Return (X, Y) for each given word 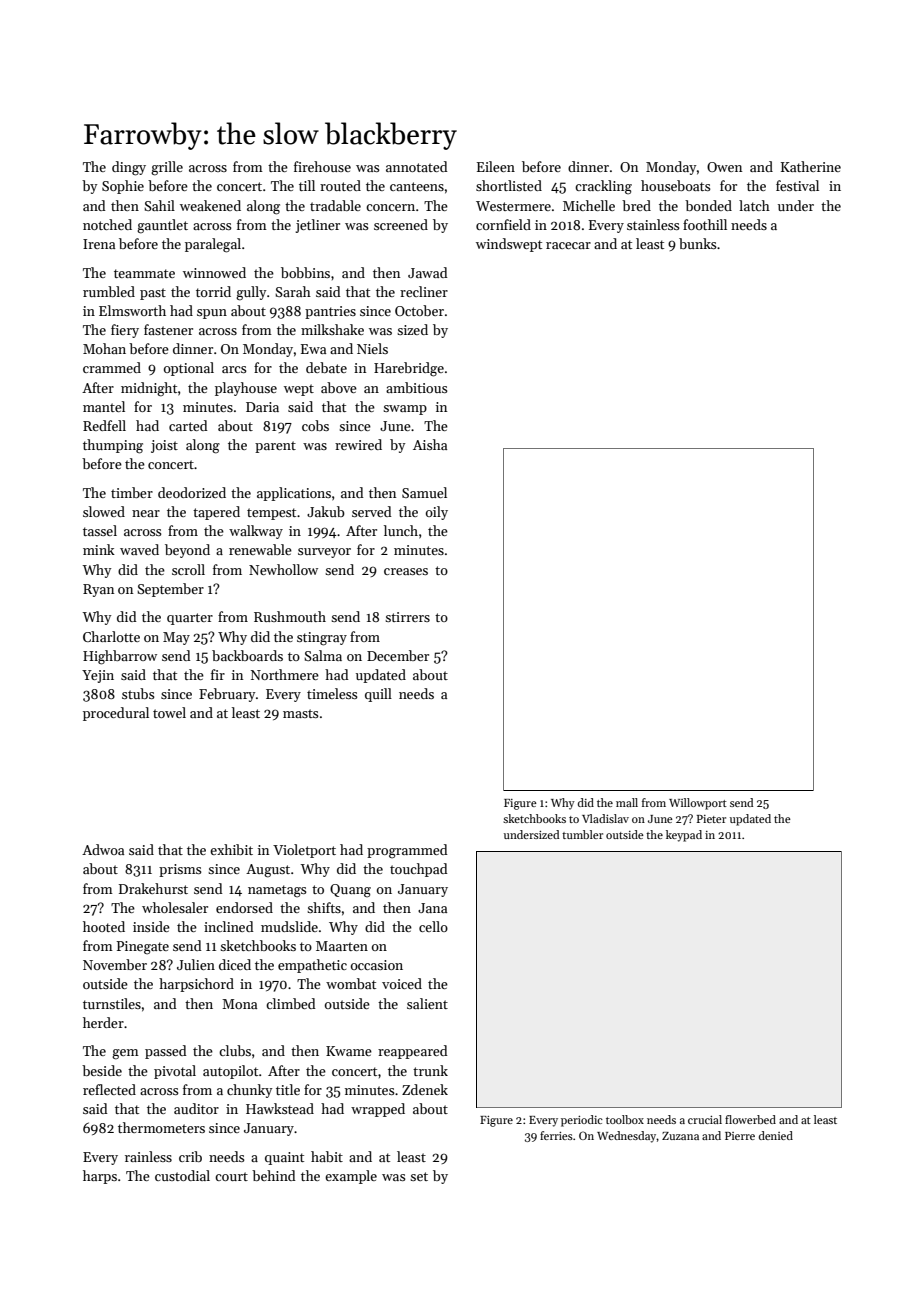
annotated (417, 166)
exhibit (231, 849)
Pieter (711, 819)
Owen (724, 167)
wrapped (378, 1110)
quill (378, 695)
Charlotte (111, 636)
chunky (249, 1091)
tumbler (582, 834)
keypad (684, 836)
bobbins (305, 272)
